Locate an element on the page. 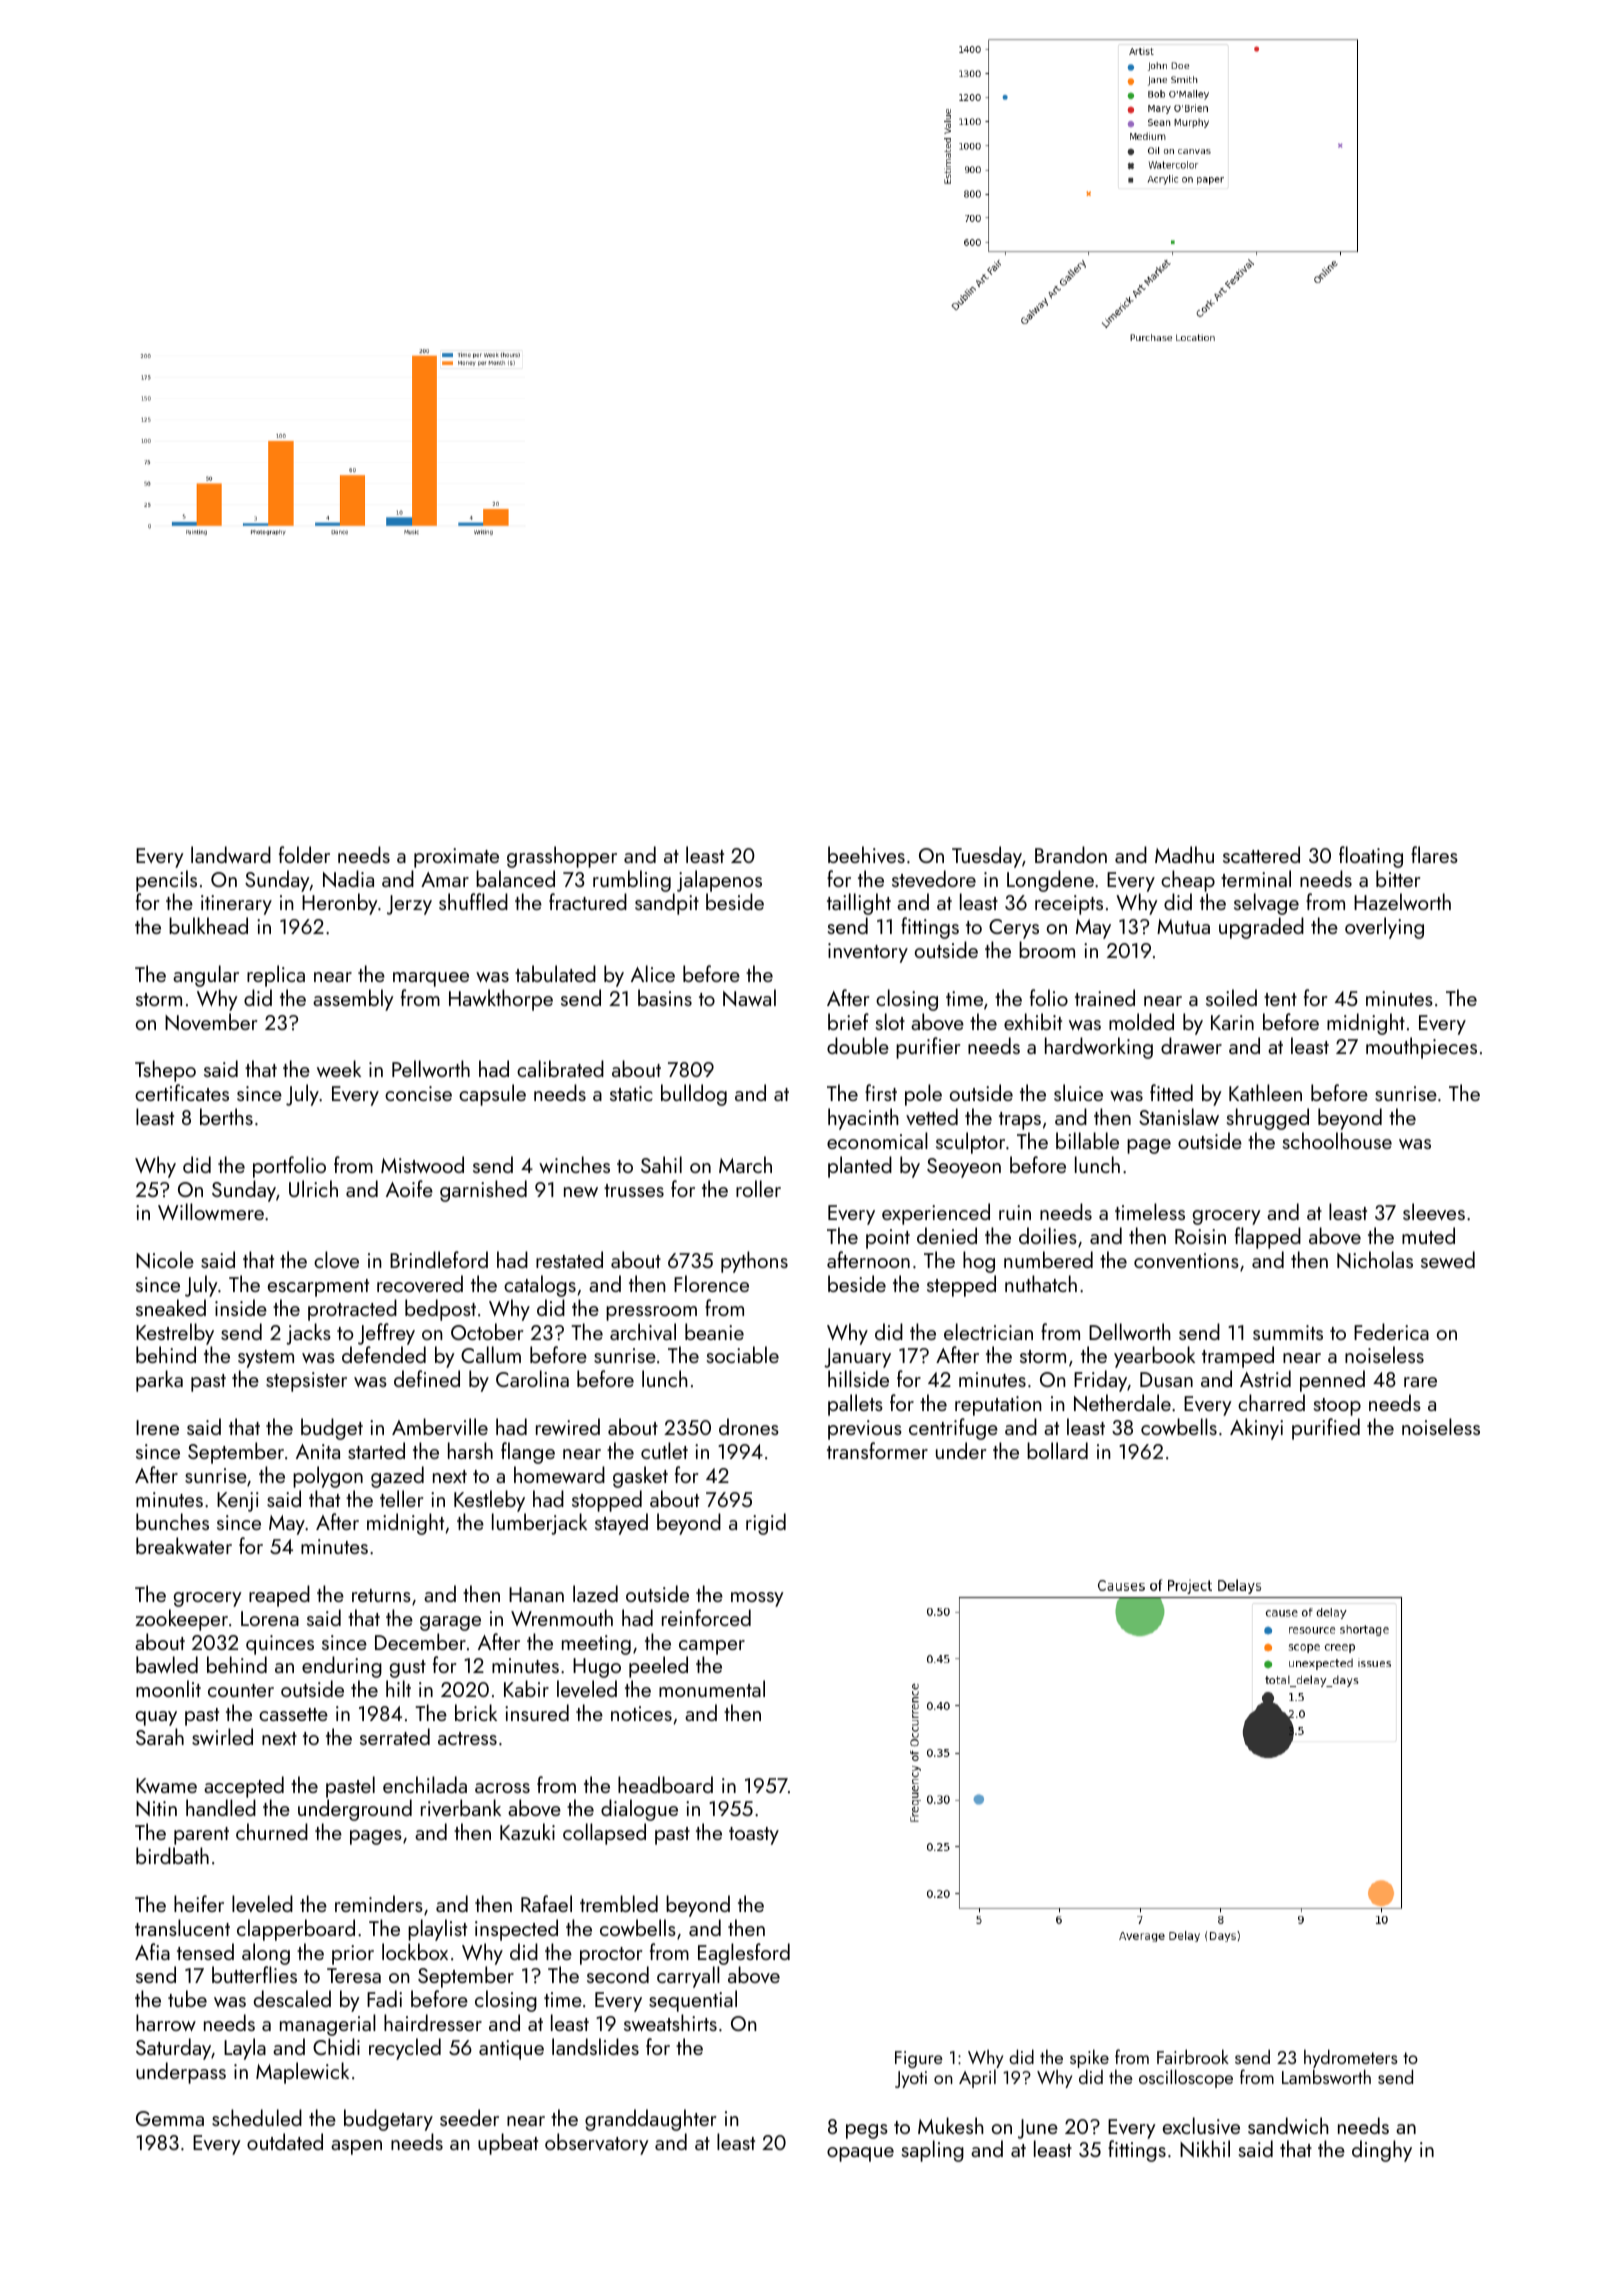  numbered is located at coordinates (1048, 1259).
